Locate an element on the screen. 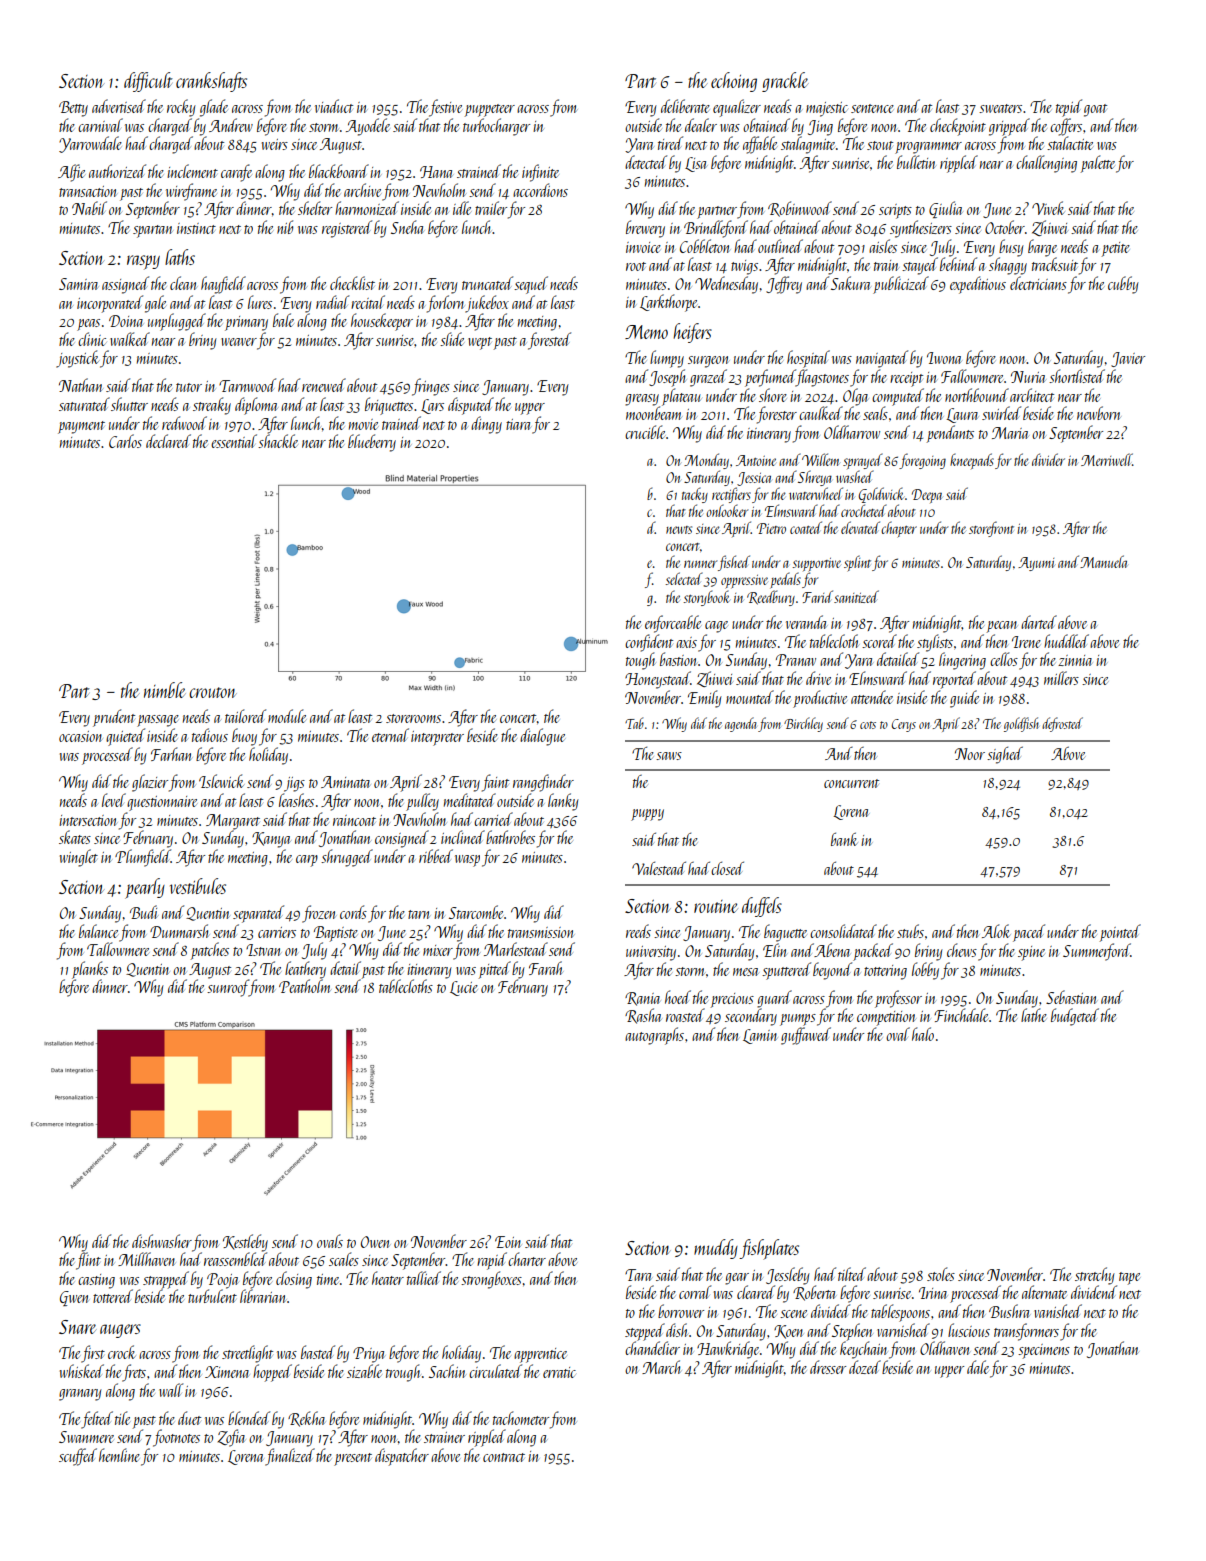  divider is located at coordinates (1048, 459).
